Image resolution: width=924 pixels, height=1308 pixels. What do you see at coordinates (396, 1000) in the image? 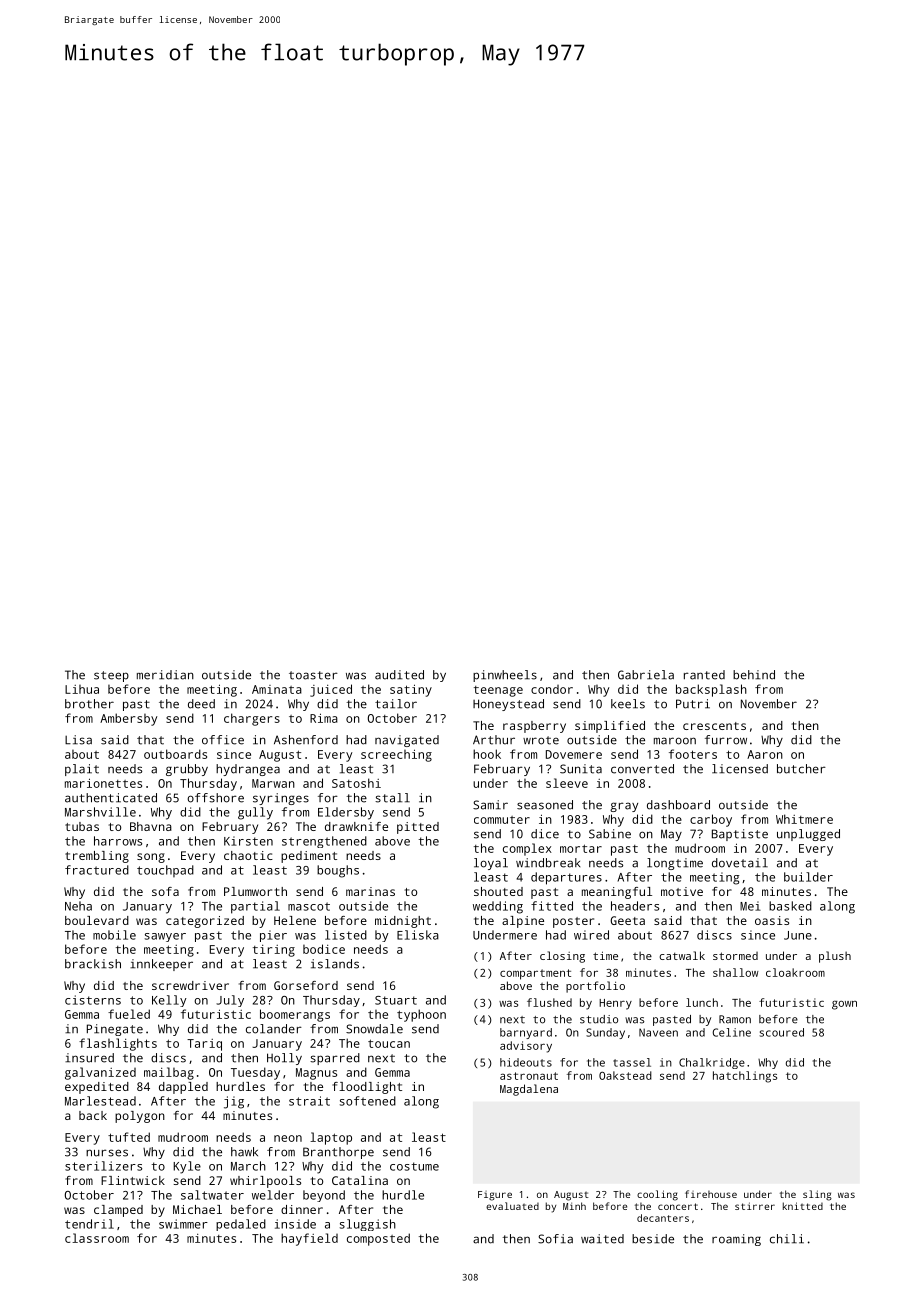
I see `Stuart` at bounding box center [396, 1000].
